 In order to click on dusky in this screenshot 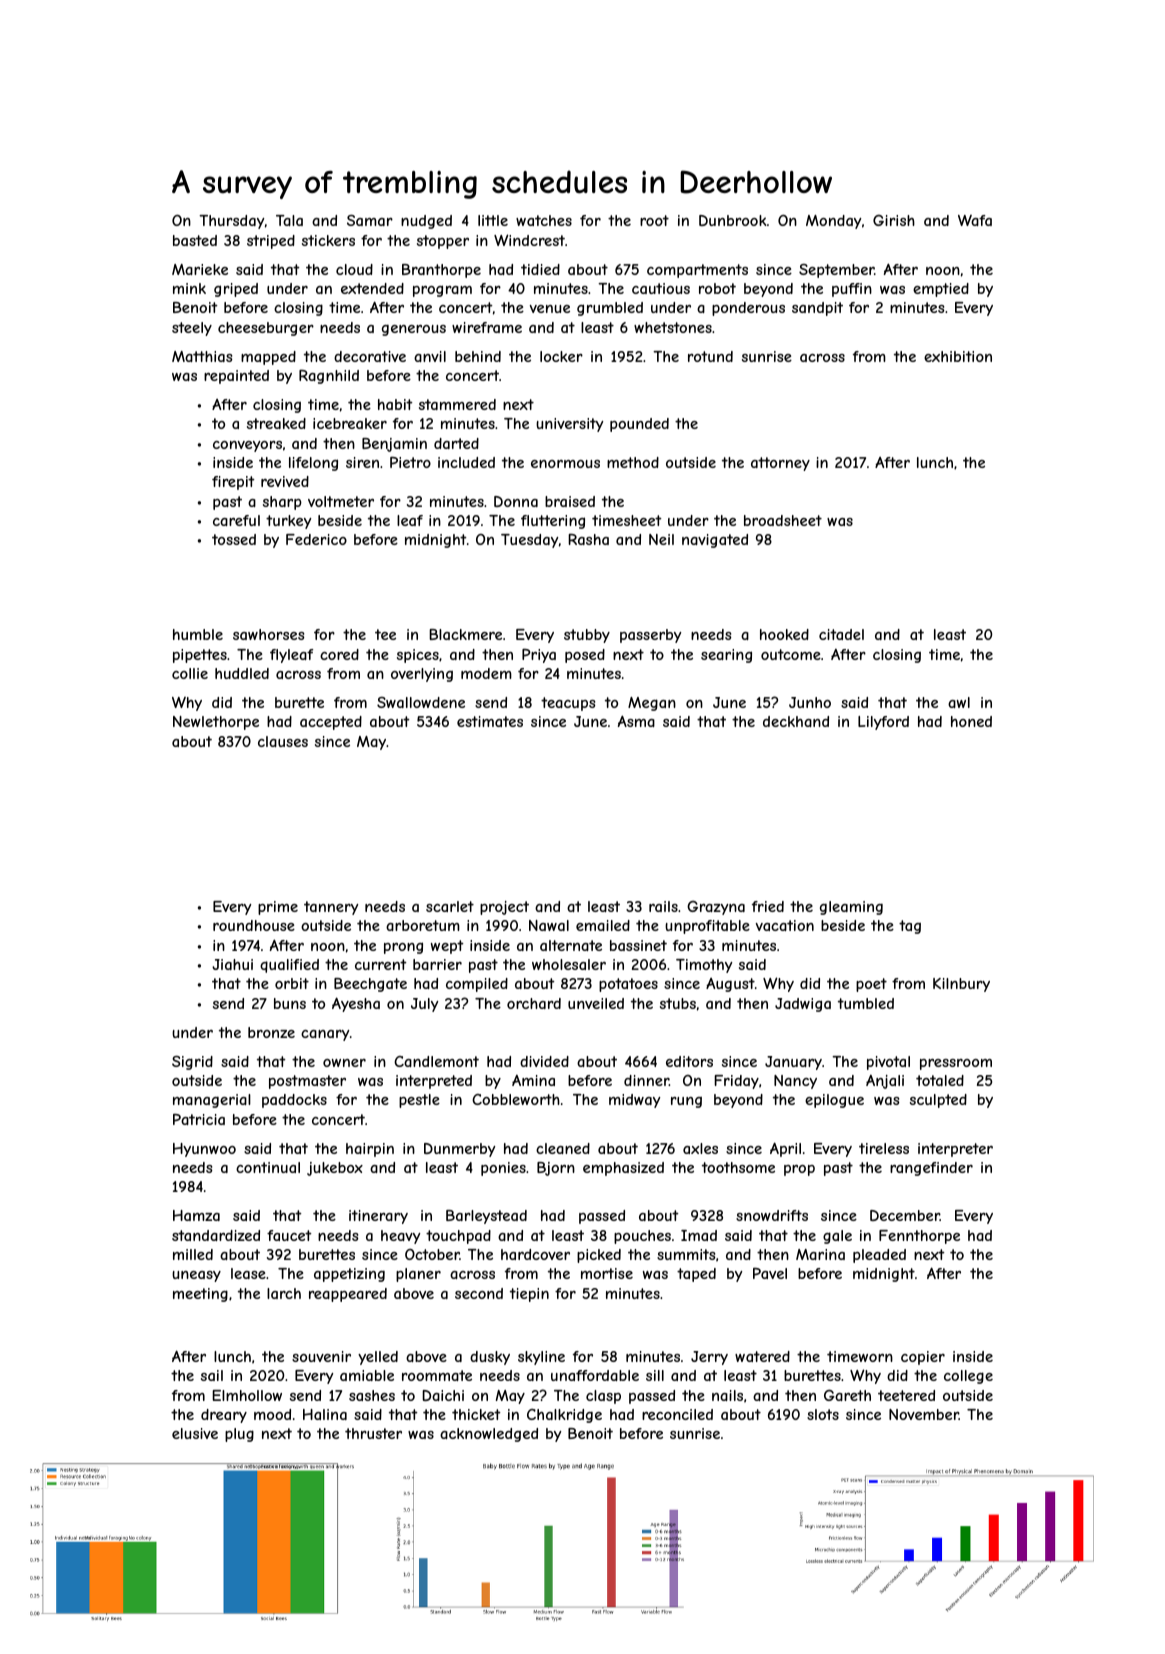, I will do `click(490, 1358)`.
